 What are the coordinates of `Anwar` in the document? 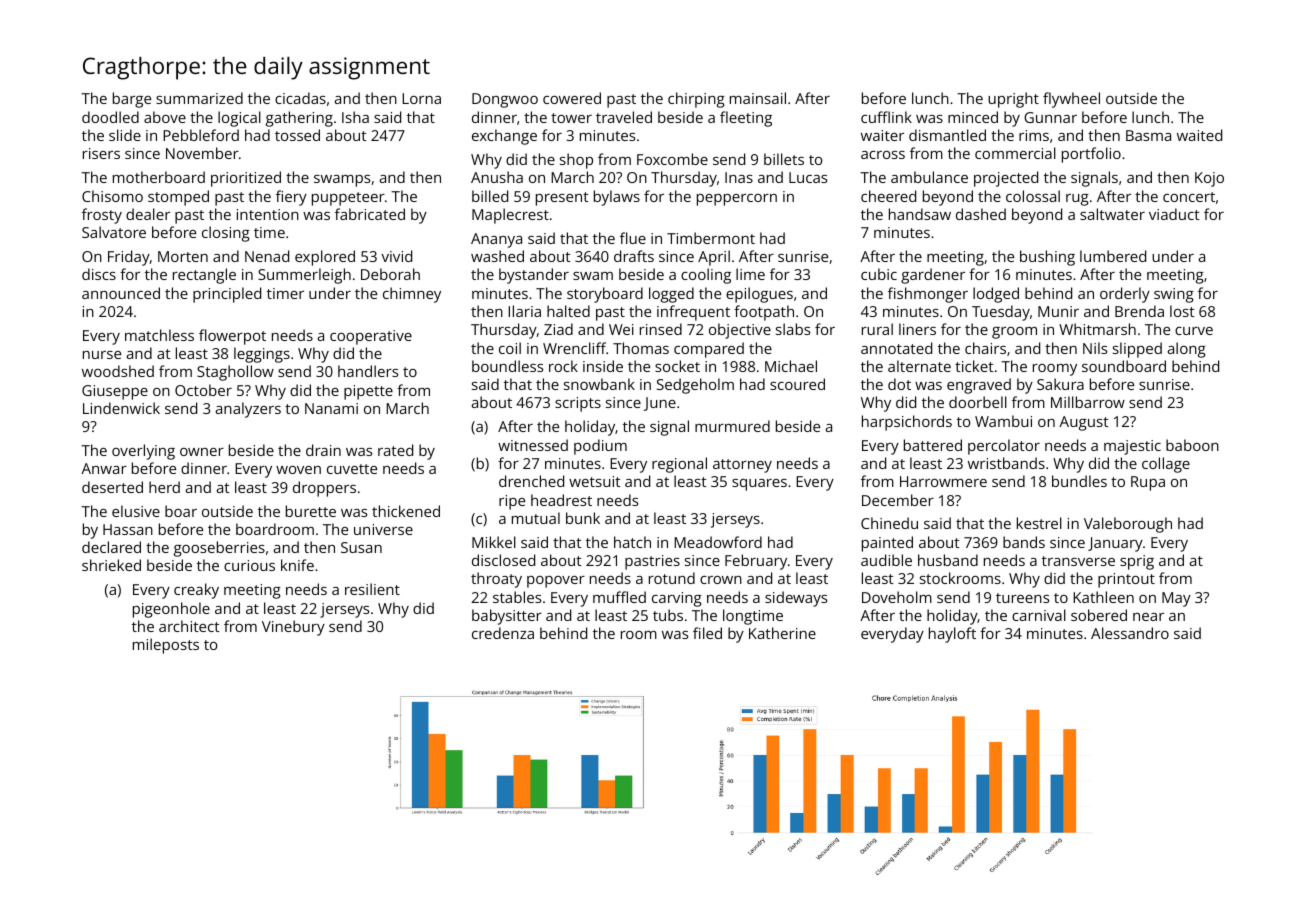 It's located at (104, 468).
